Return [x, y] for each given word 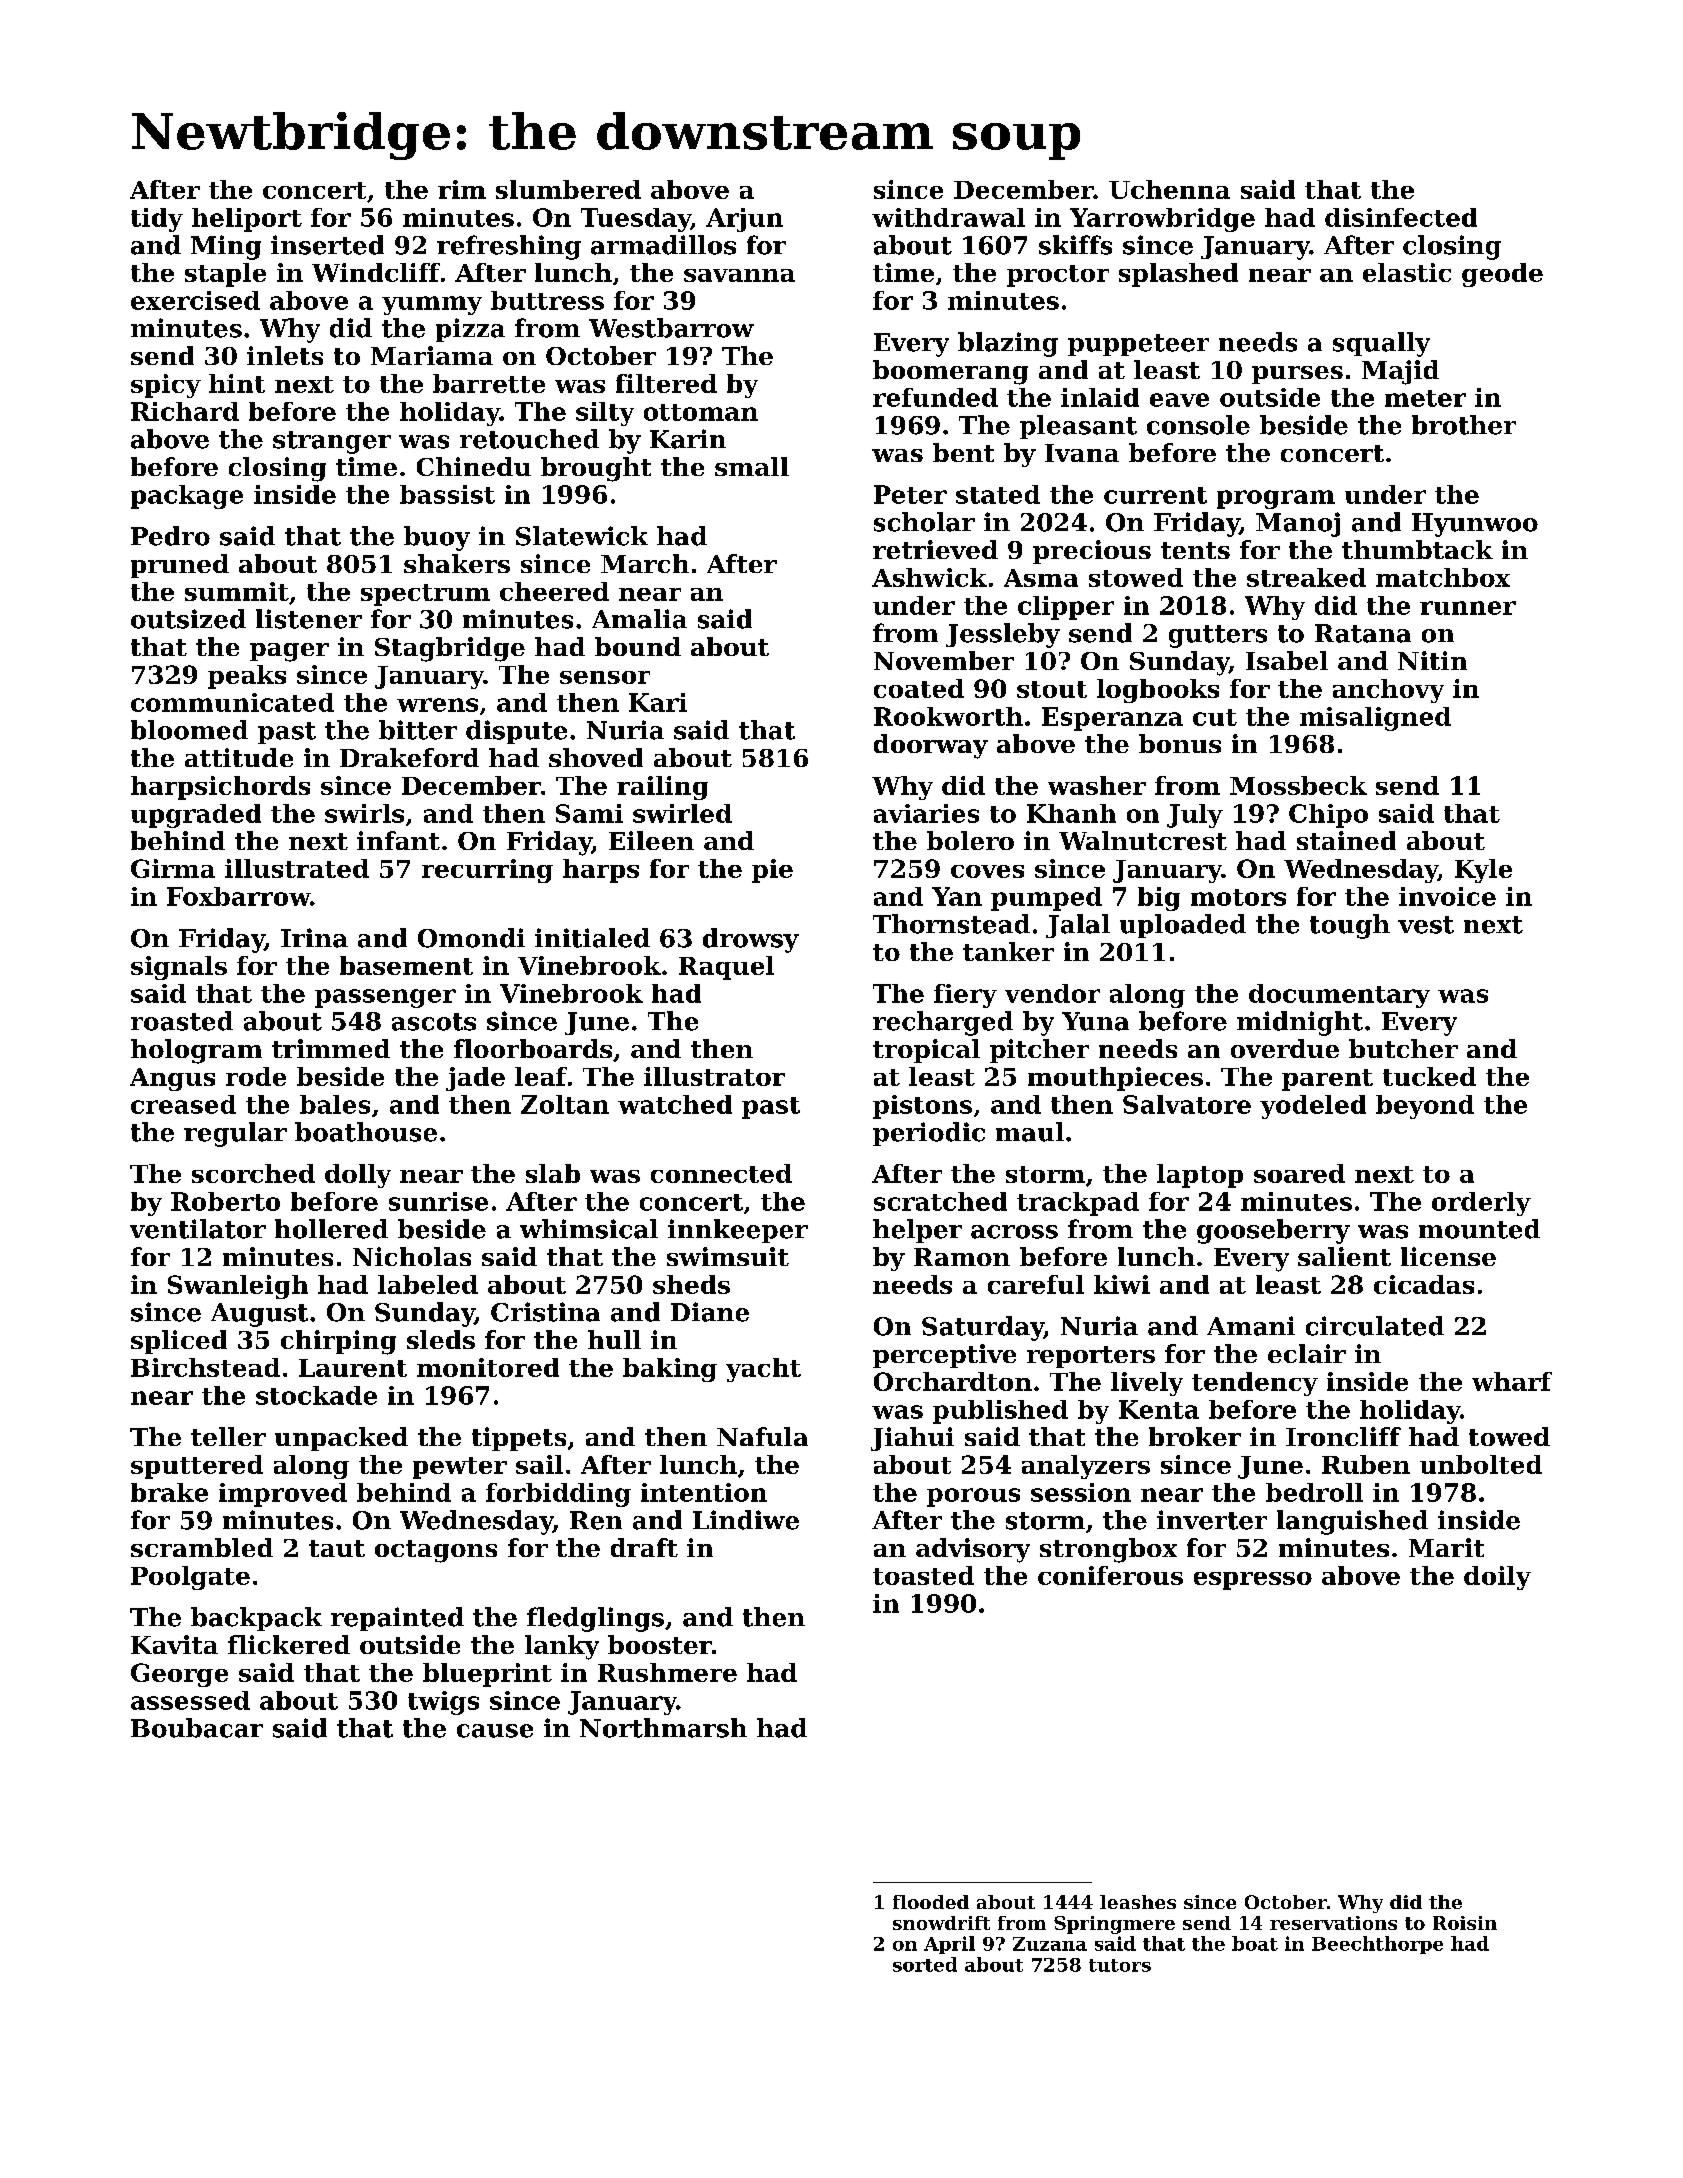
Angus [172, 1079]
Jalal [1078, 926]
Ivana [1082, 453]
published [1000, 1412]
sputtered [197, 1467]
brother [1464, 425]
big [1159, 899]
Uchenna [1169, 189]
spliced [179, 1342]
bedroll [1314, 1492]
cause [495, 1731]
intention [704, 1492]
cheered [554, 591]
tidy [157, 220]
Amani [1251, 1326]
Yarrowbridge [1162, 220]
